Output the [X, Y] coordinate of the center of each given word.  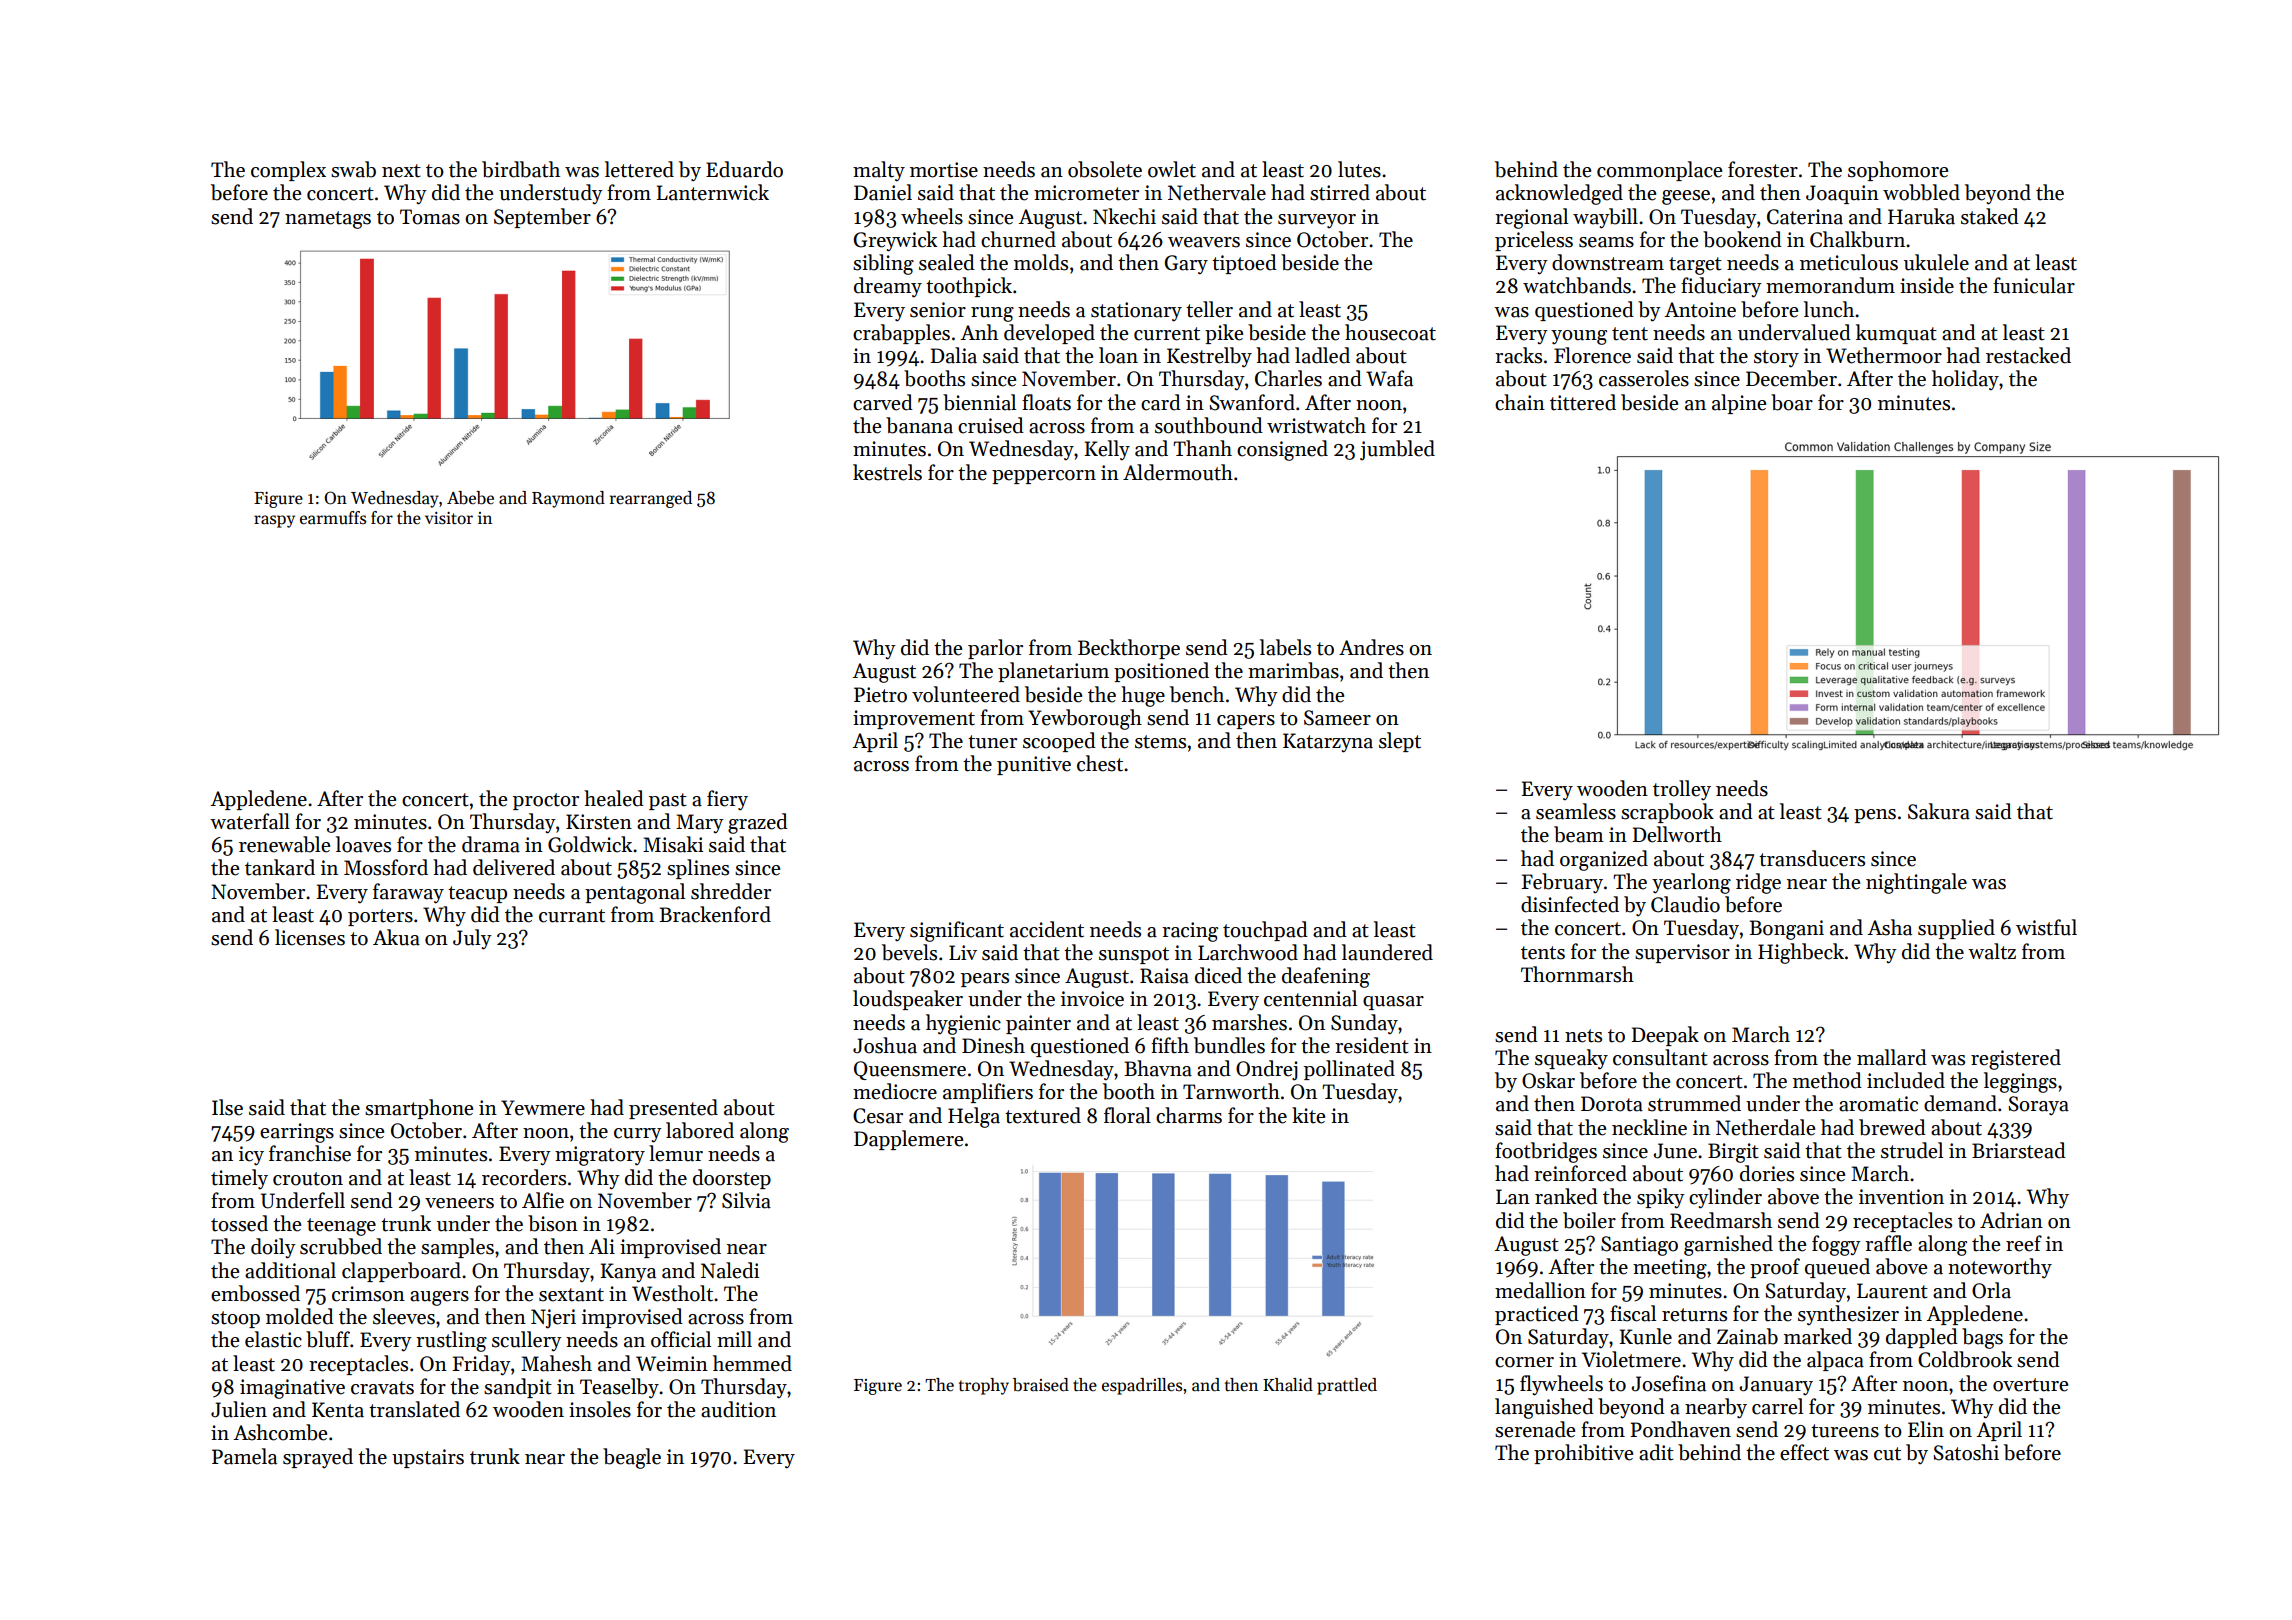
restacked [2028, 355]
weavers [1204, 242]
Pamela [244, 1456]
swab [353, 169]
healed [614, 798]
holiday [1965, 380]
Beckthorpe [1129, 649]
